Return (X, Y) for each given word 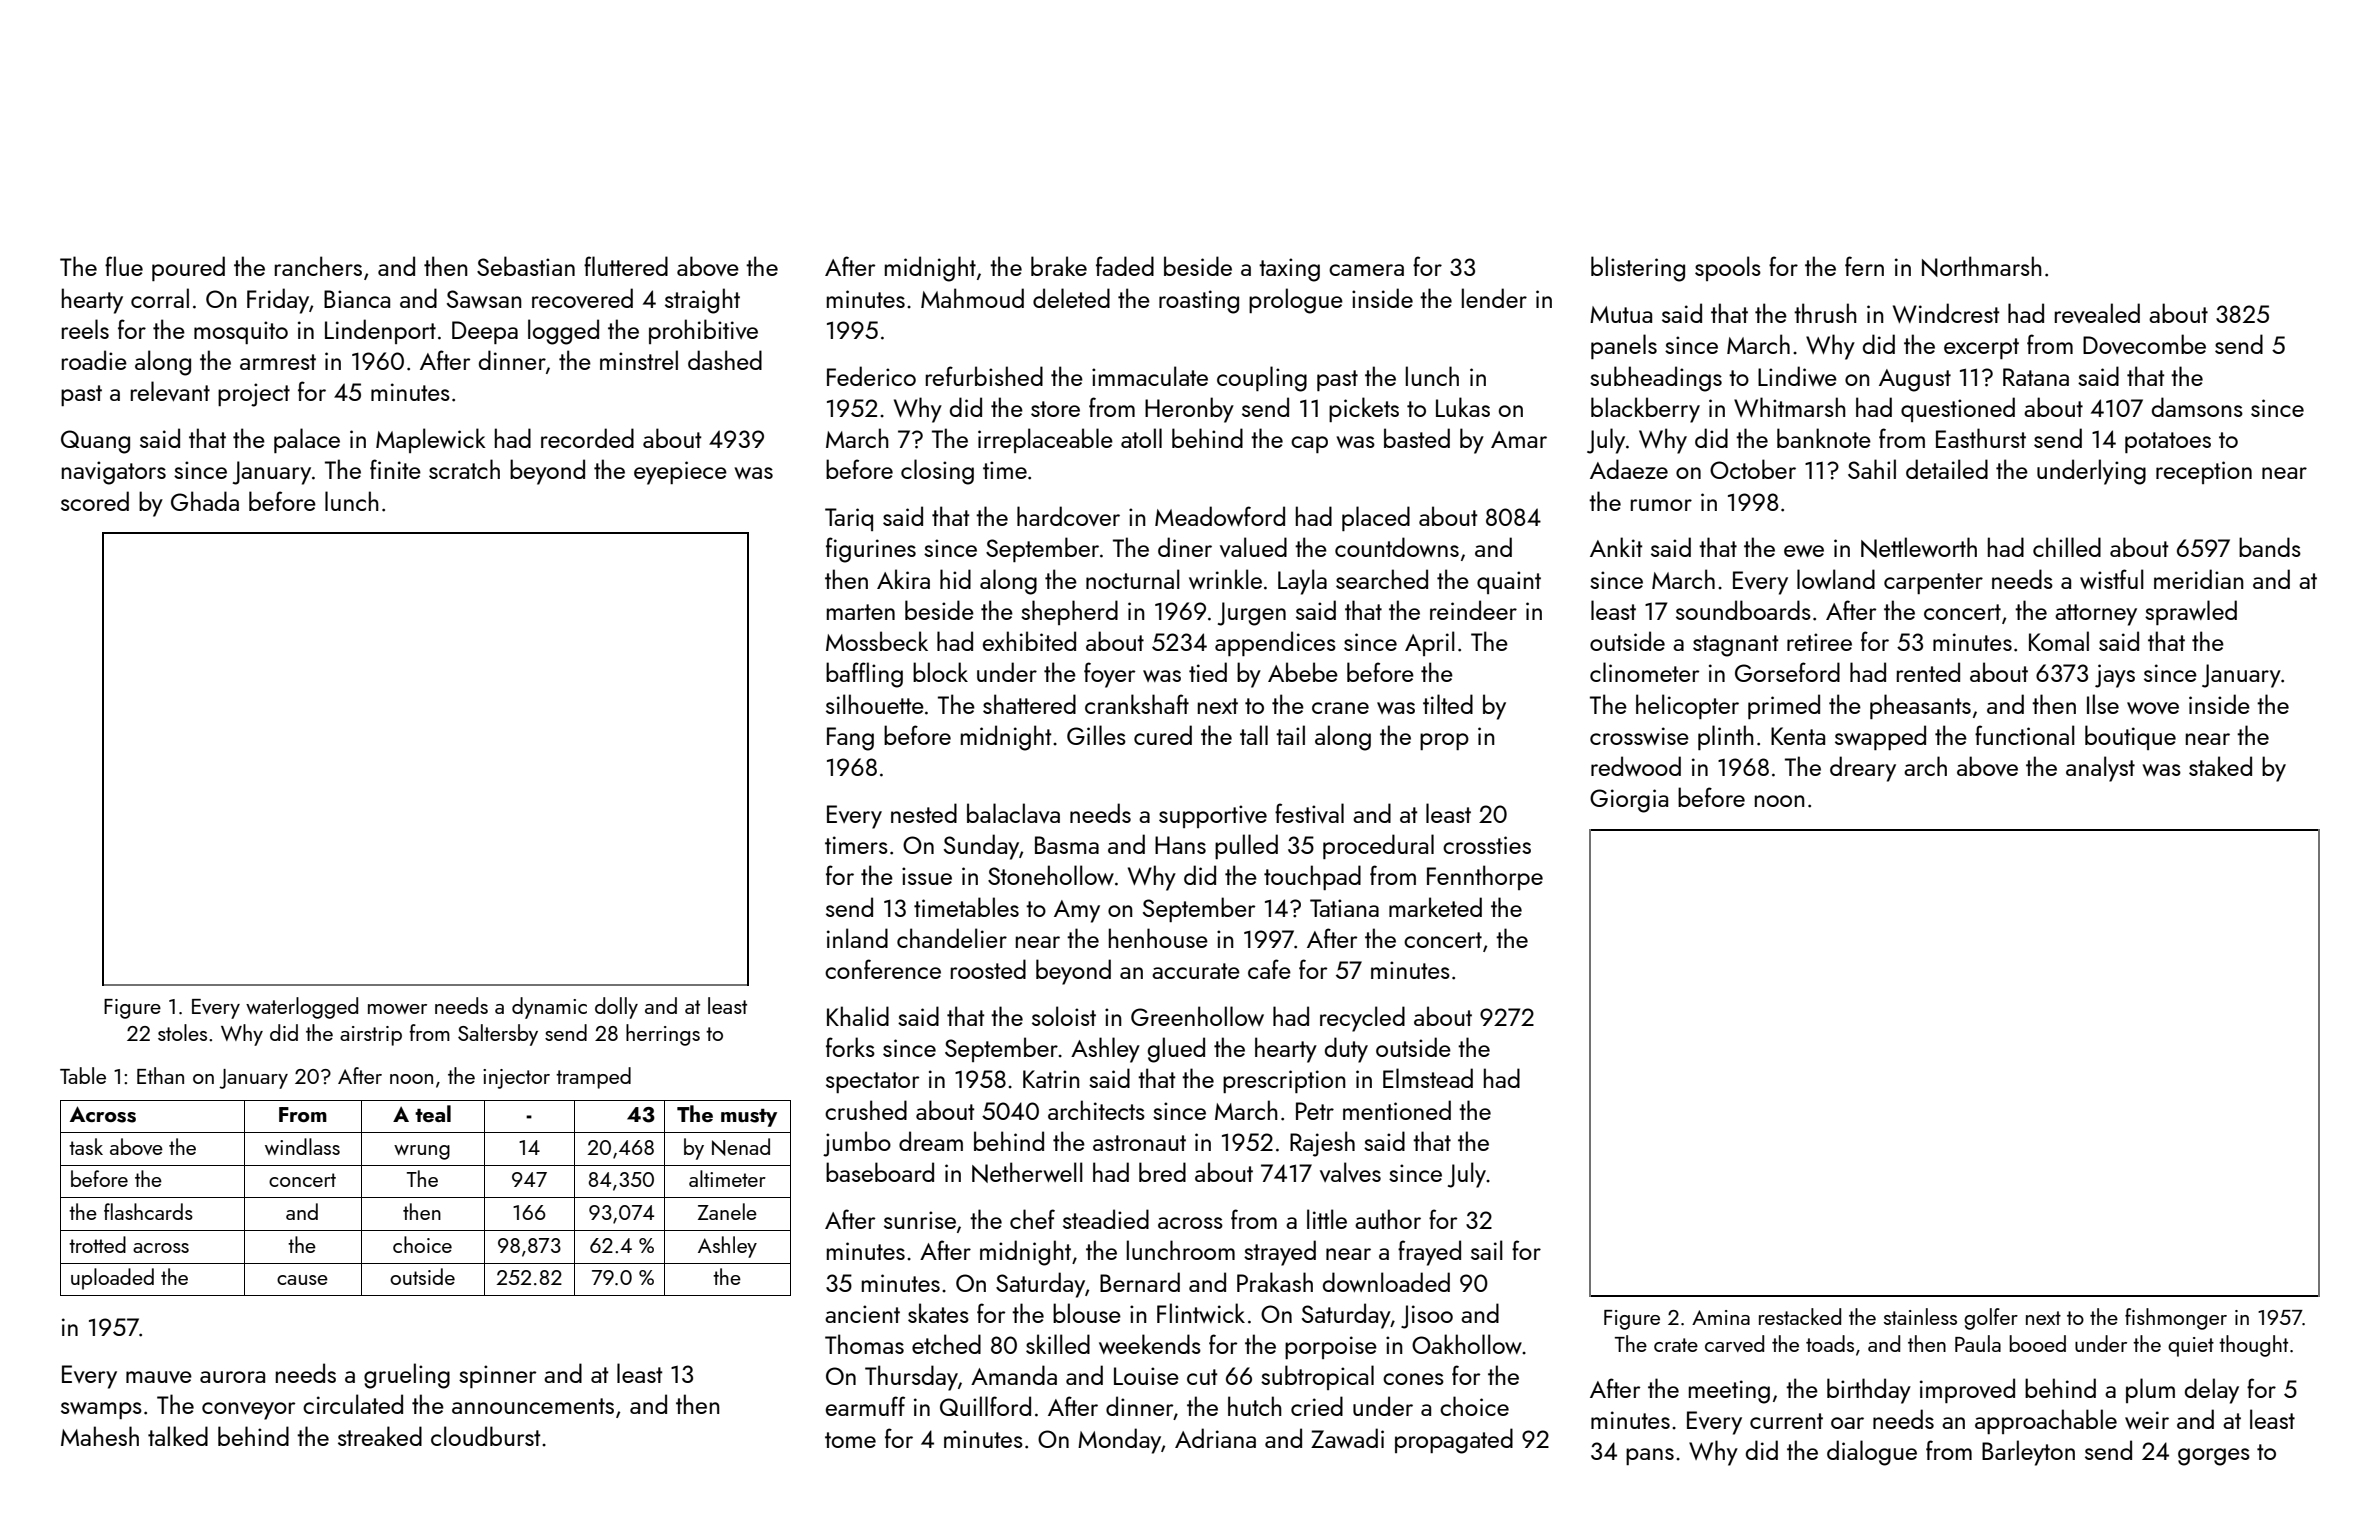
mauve (159, 1377)
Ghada (205, 501)
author (1388, 1219)
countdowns (1397, 547)
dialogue (1872, 1453)
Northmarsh (1982, 266)
